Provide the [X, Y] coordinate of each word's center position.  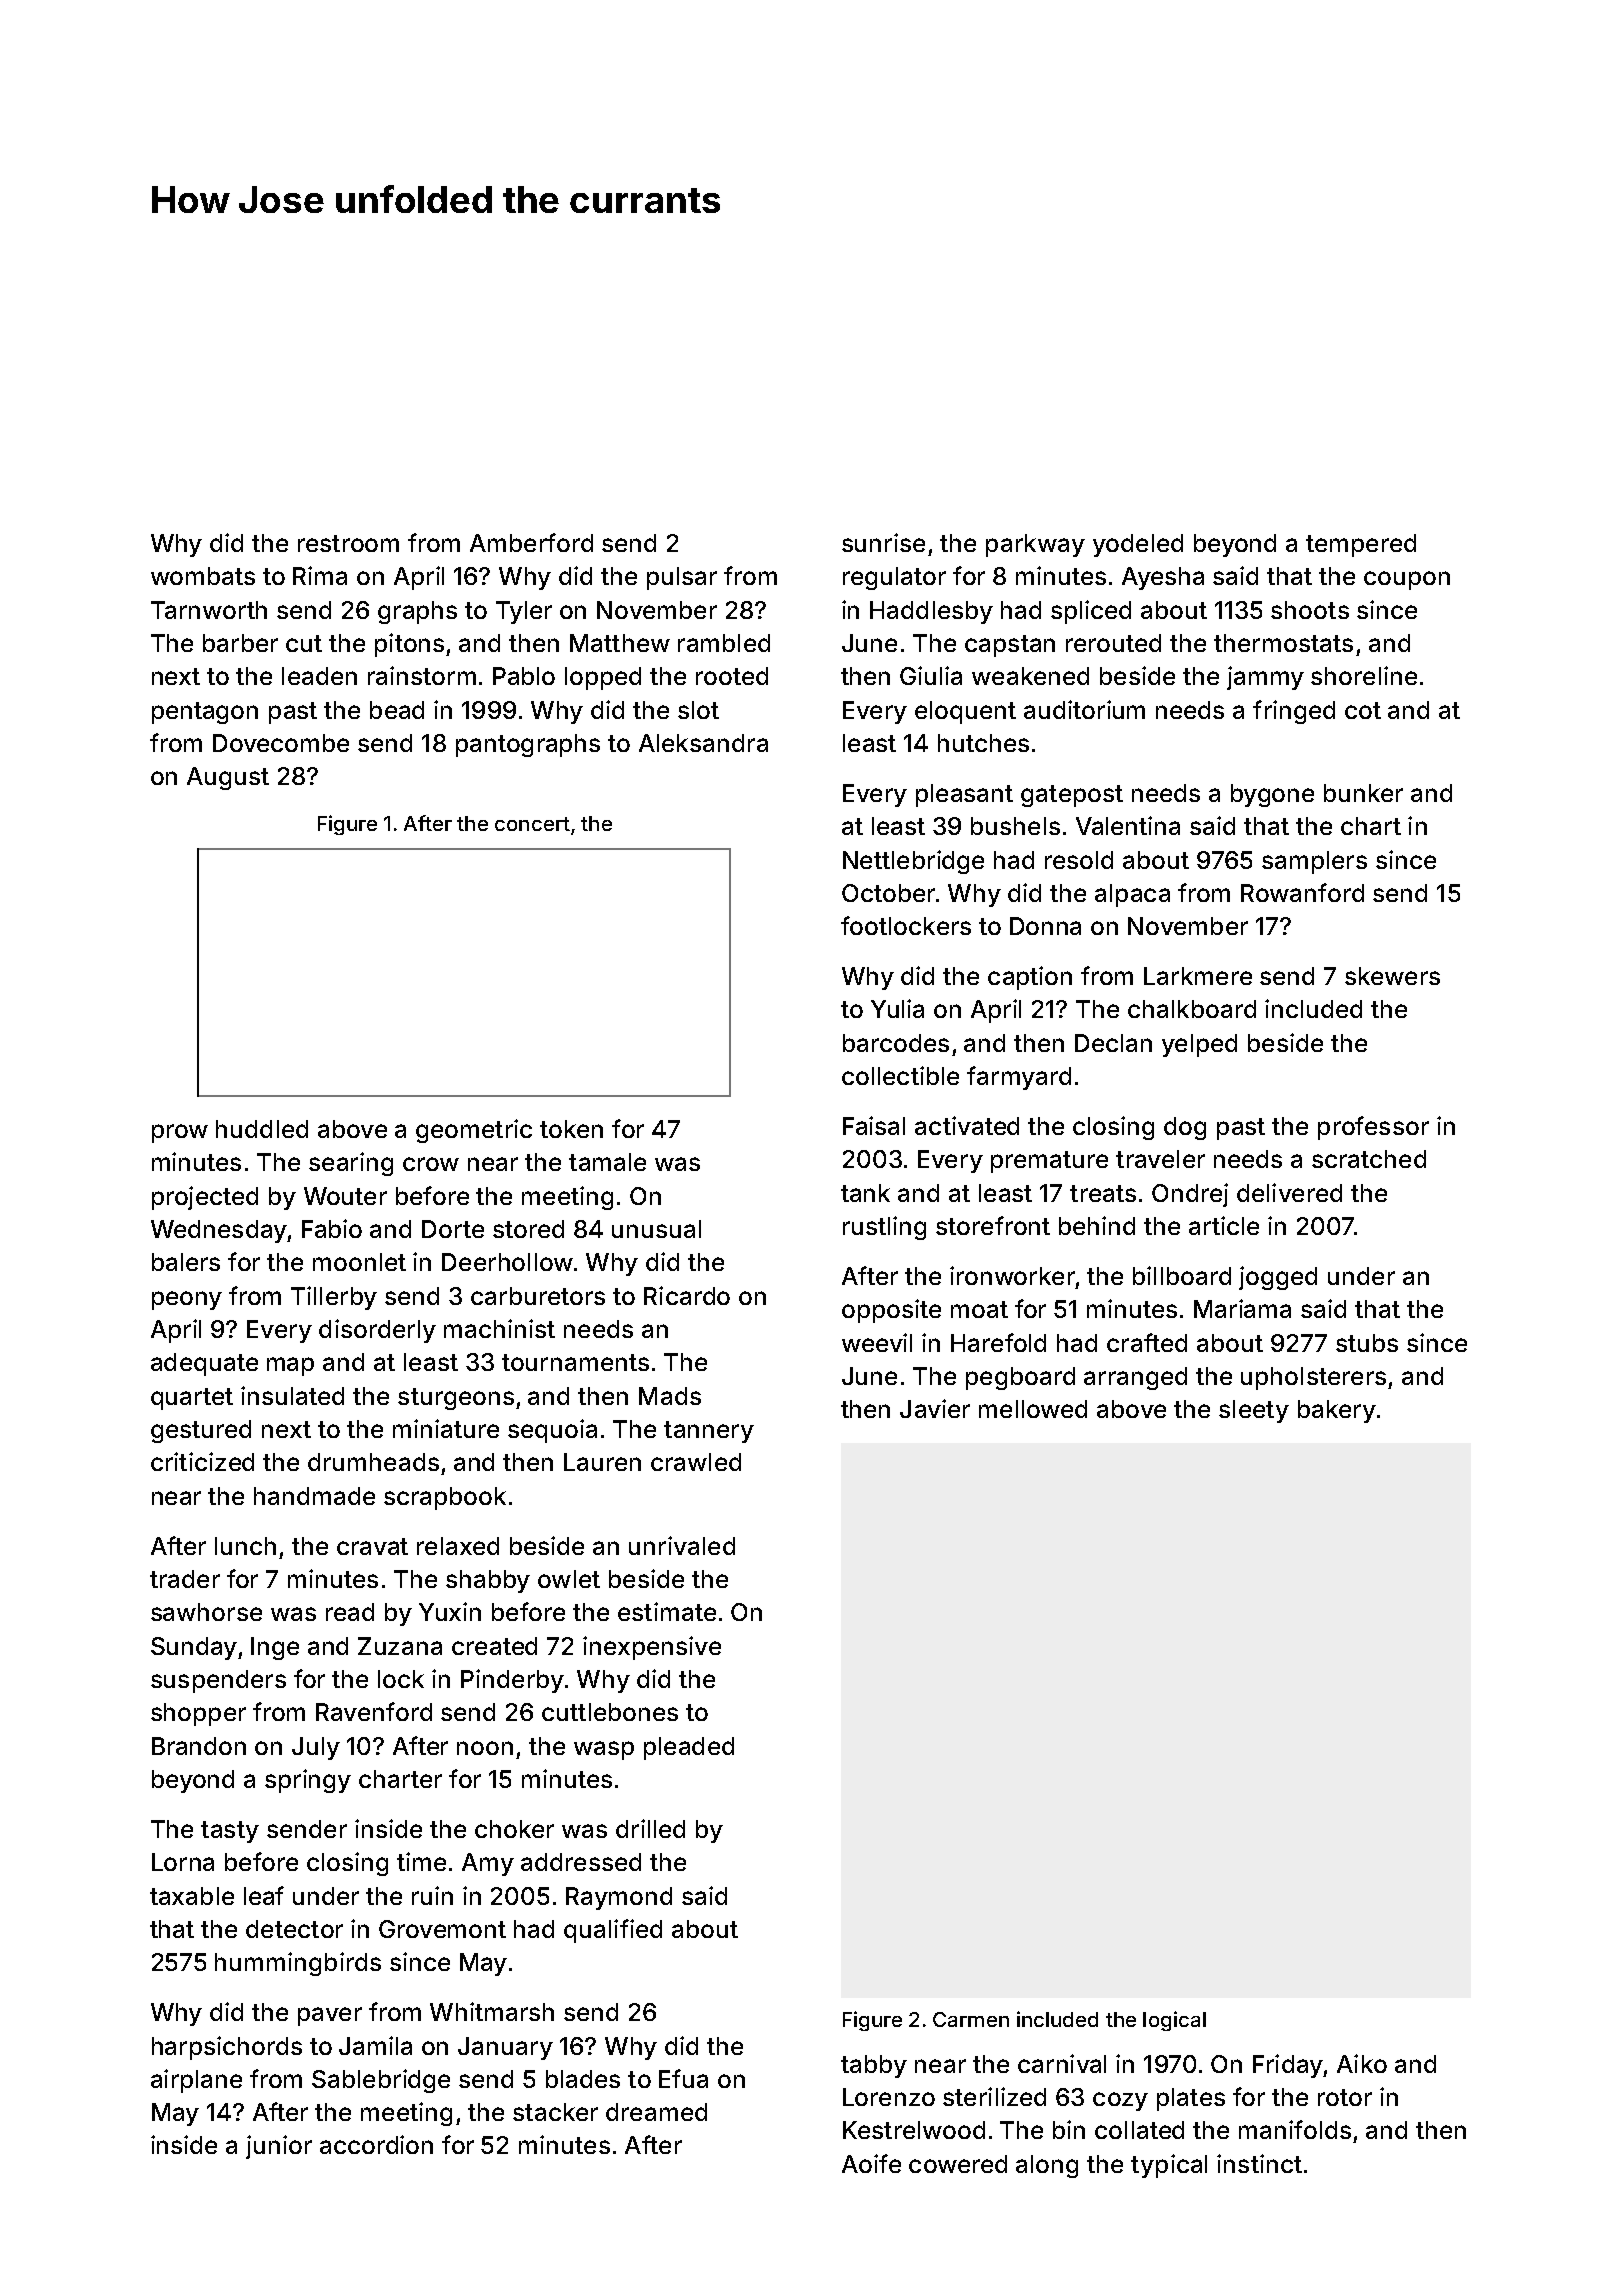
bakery [1337, 1411]
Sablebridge [381, 2081]
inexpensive [652, 1648]
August [228, 778]
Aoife [871, 2163]
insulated [292, 1395]
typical [1169, 2166]
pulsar [682, 578]
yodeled [1138, 545]
